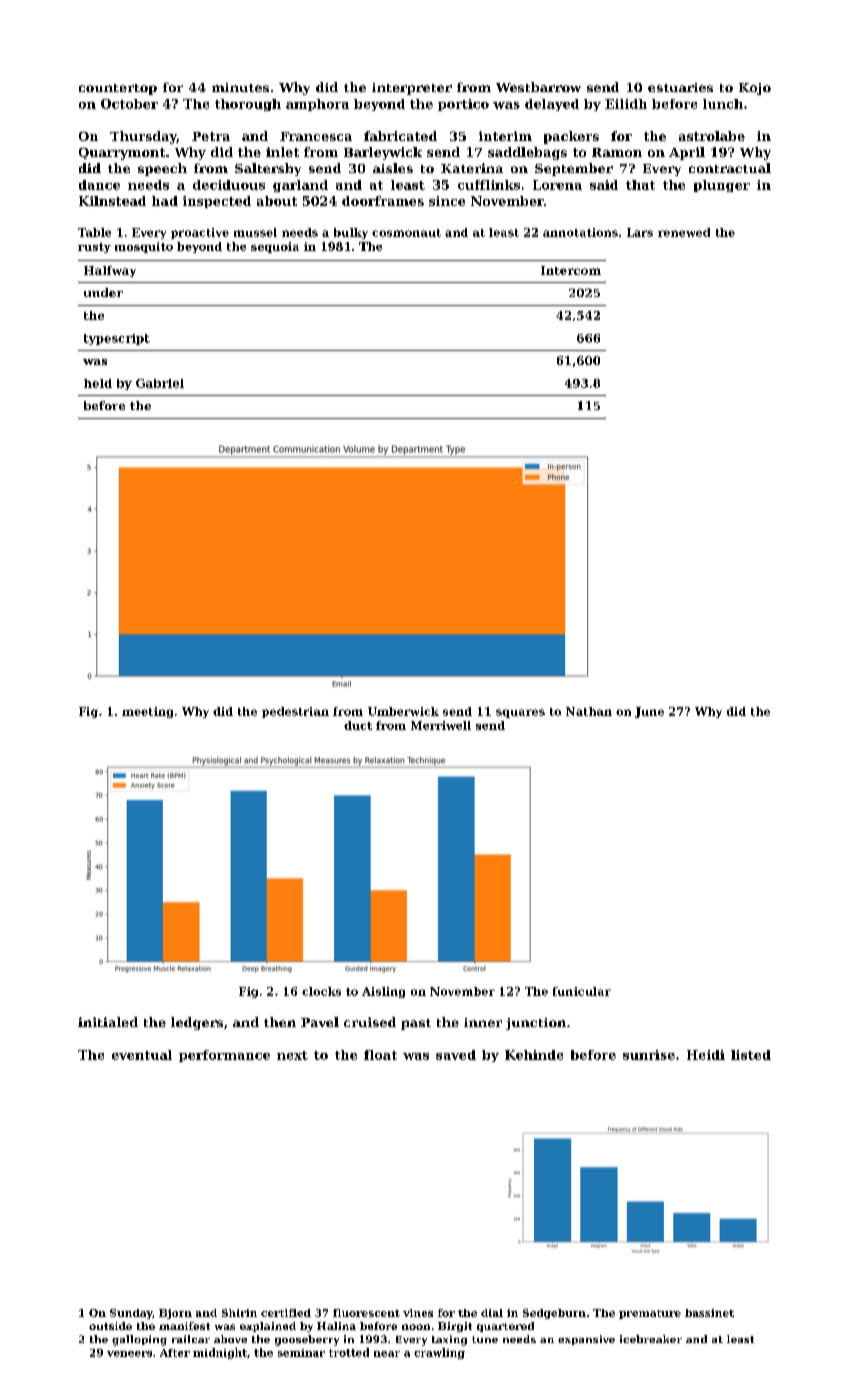 The height and width of the screenshot is (1400, 849). I want to click on meeting, so click(147, 712).
